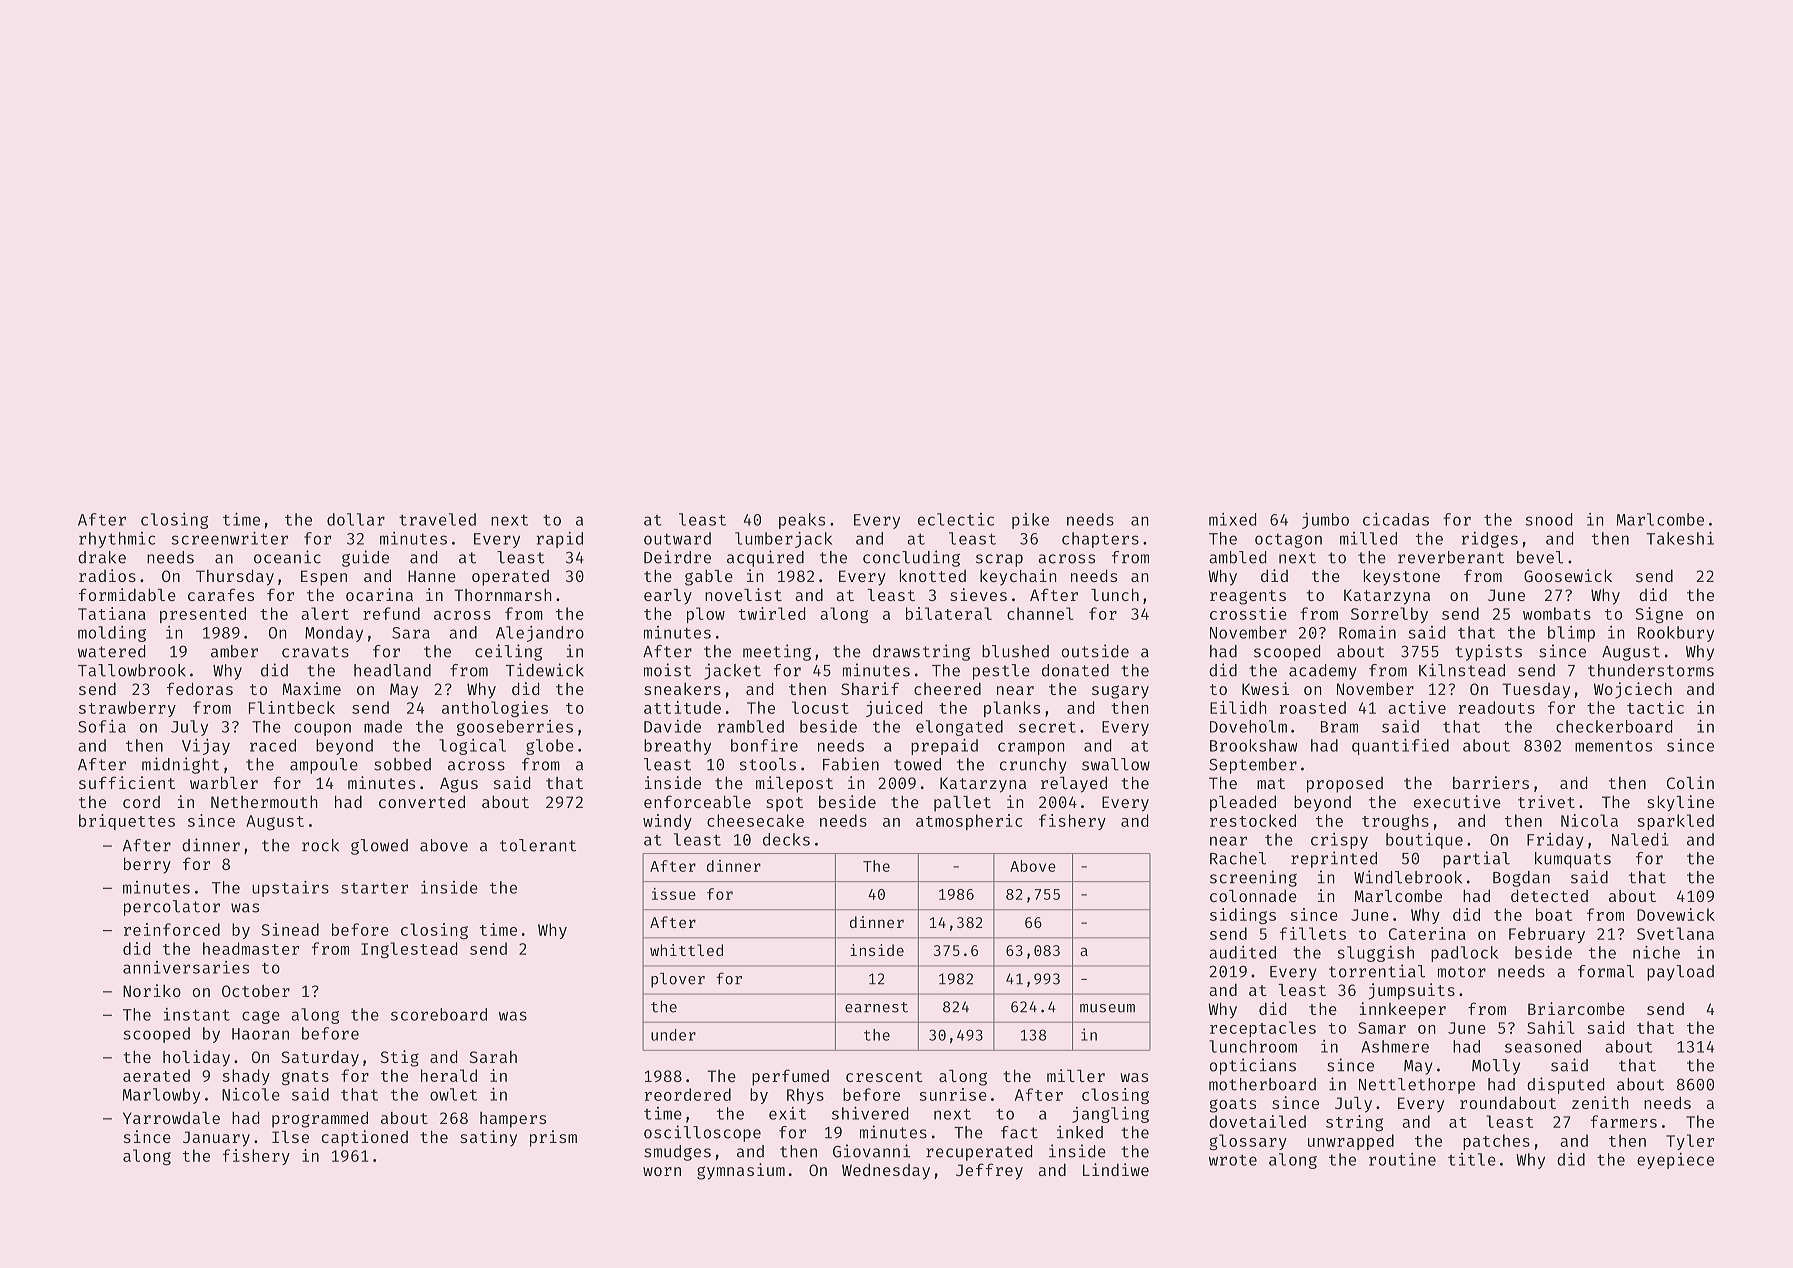 The width and height of the page is (1793, 1268). I want to click on acquired, so click(765, 558).
